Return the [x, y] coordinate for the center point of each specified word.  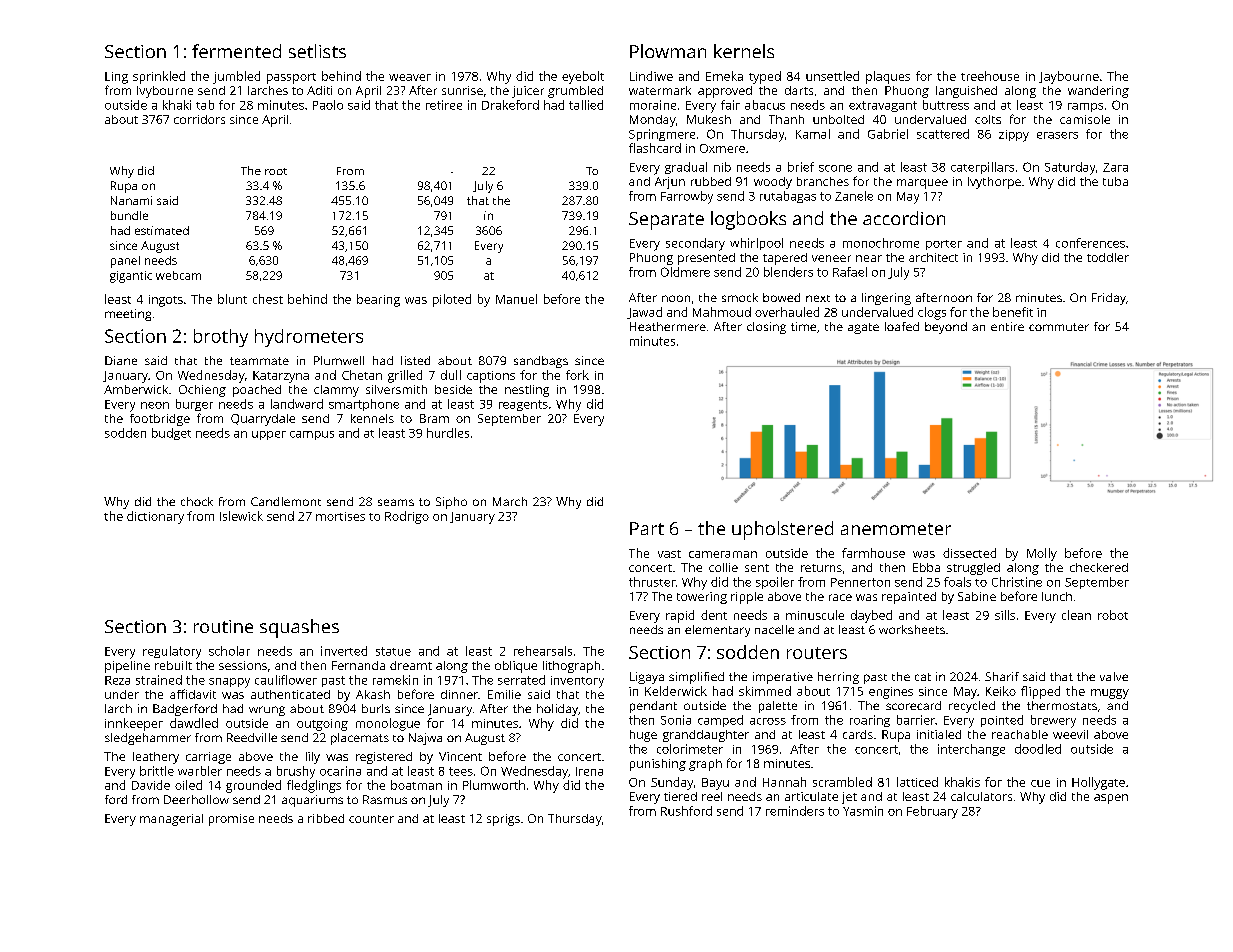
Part [647, 528]
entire [1007, 326]
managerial [171, 820]
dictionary [155, 517]
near [869, 258]
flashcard [655, 148]
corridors [199, 119]
